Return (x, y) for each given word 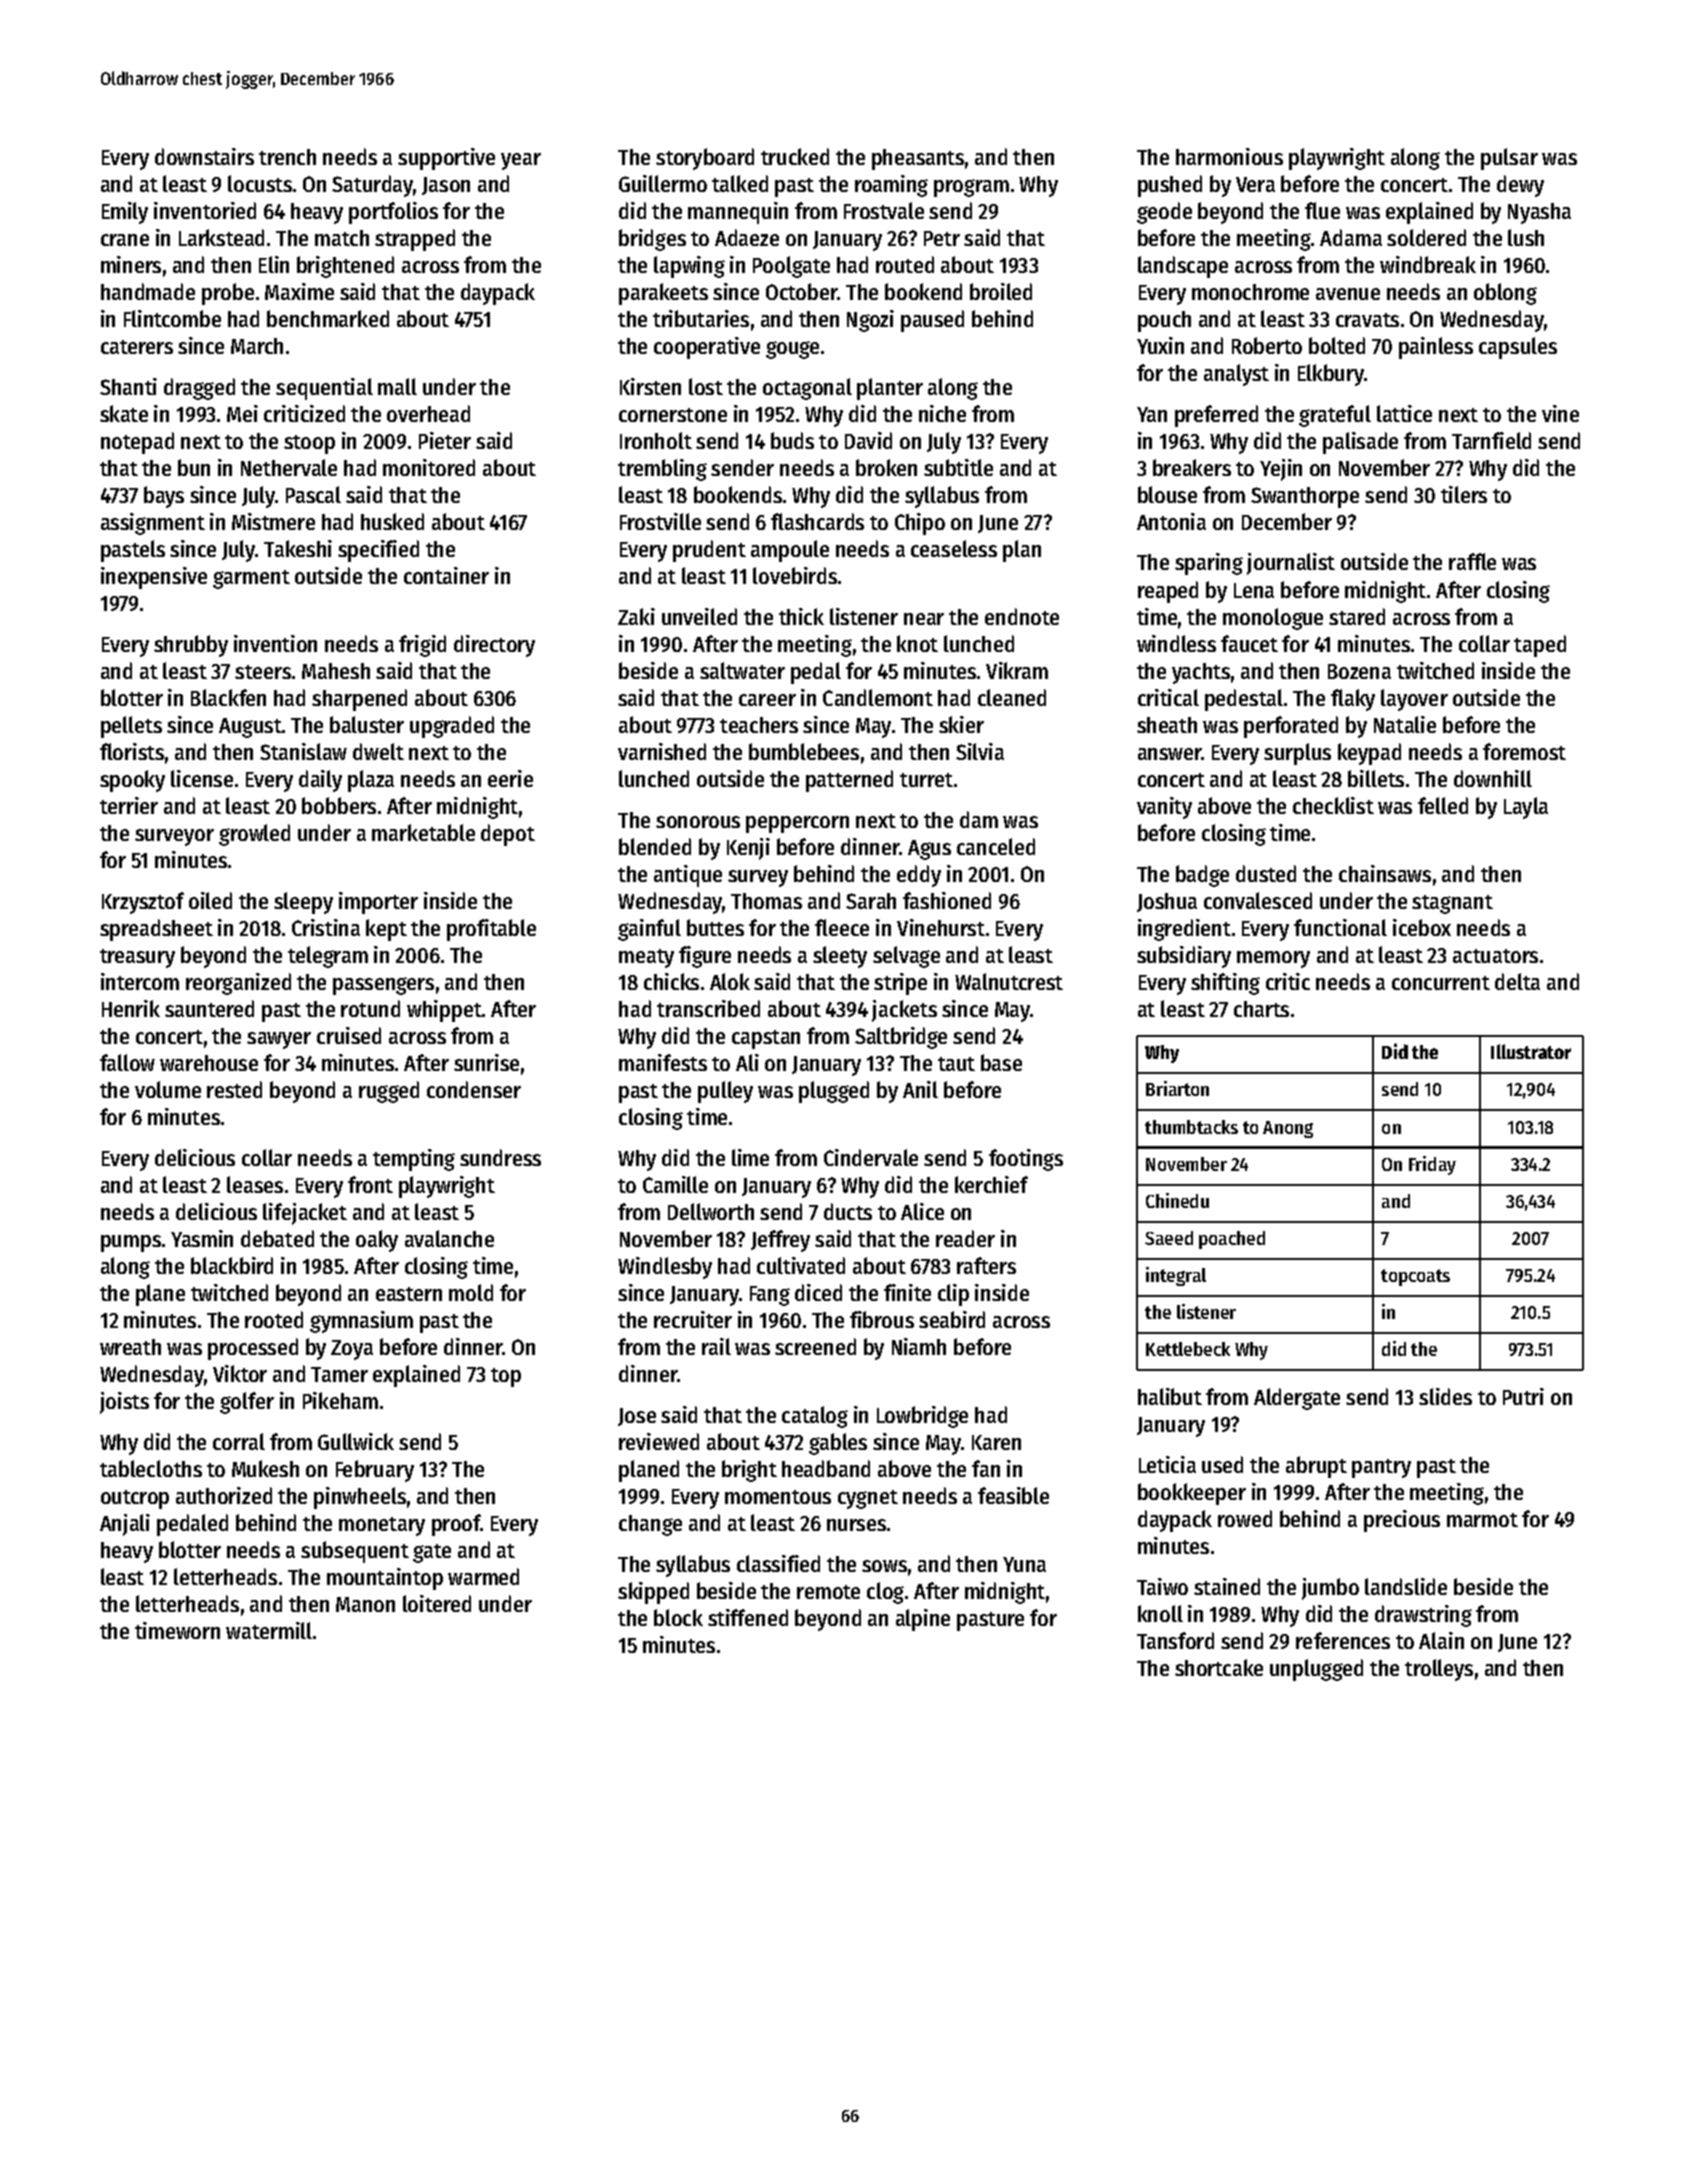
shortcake (1219, 1667)
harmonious (1229, 156)
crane (125, 240)
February (375, 1471)
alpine (923, 1620)
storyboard (705, 159)
